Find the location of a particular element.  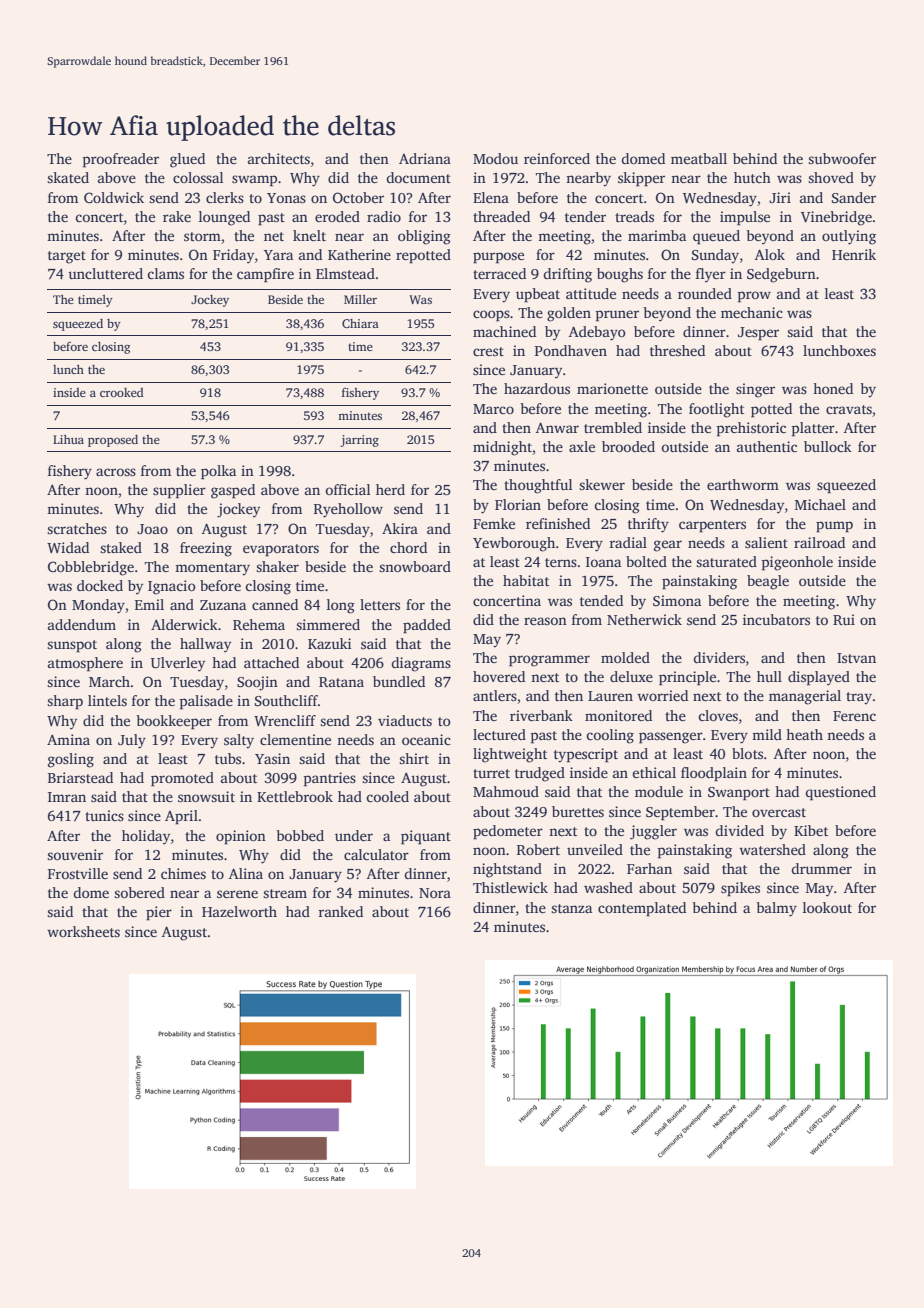

incubators is located at coordinates (776, 619).
